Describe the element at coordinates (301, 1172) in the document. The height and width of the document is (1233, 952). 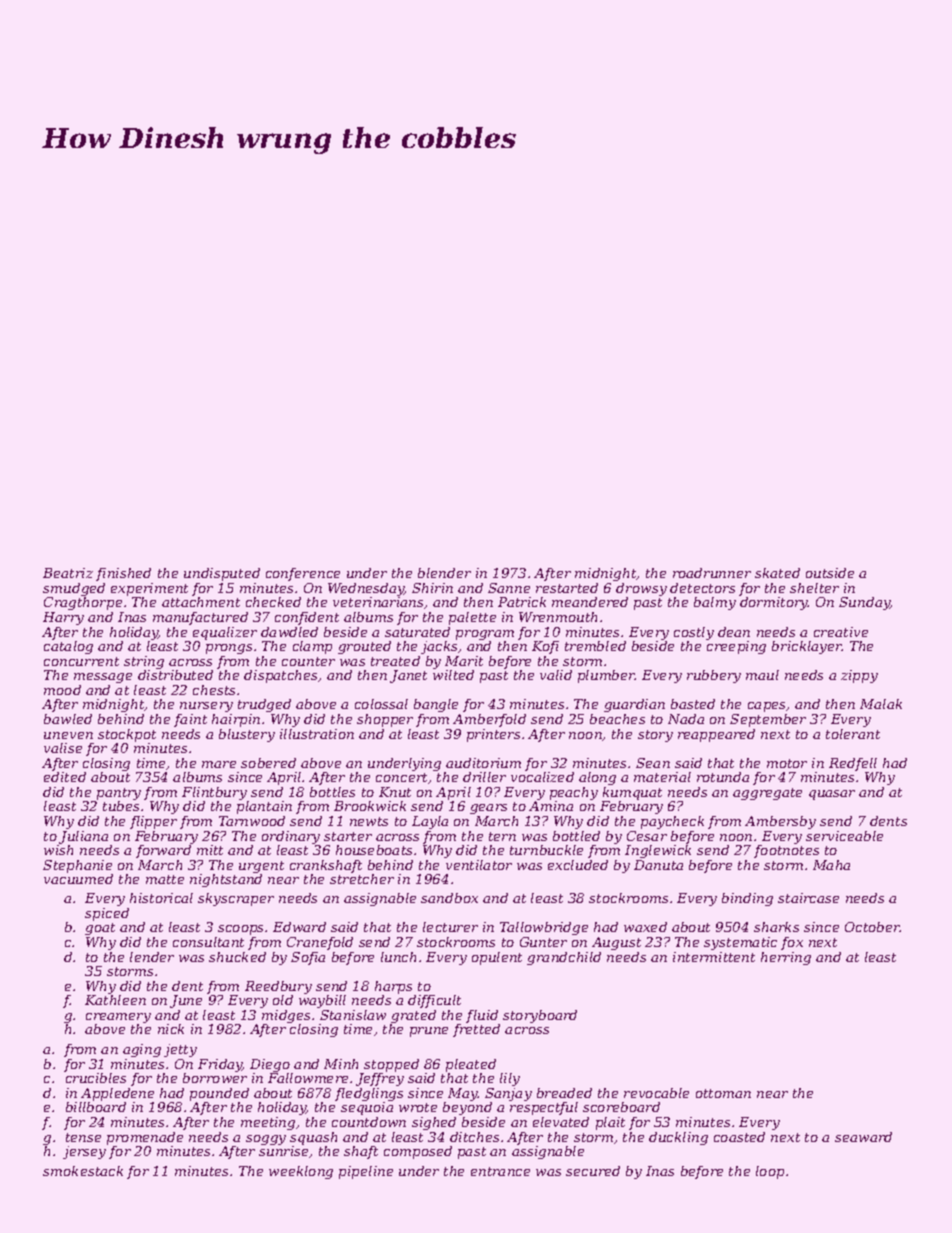
I see `weeklong` at that location.
